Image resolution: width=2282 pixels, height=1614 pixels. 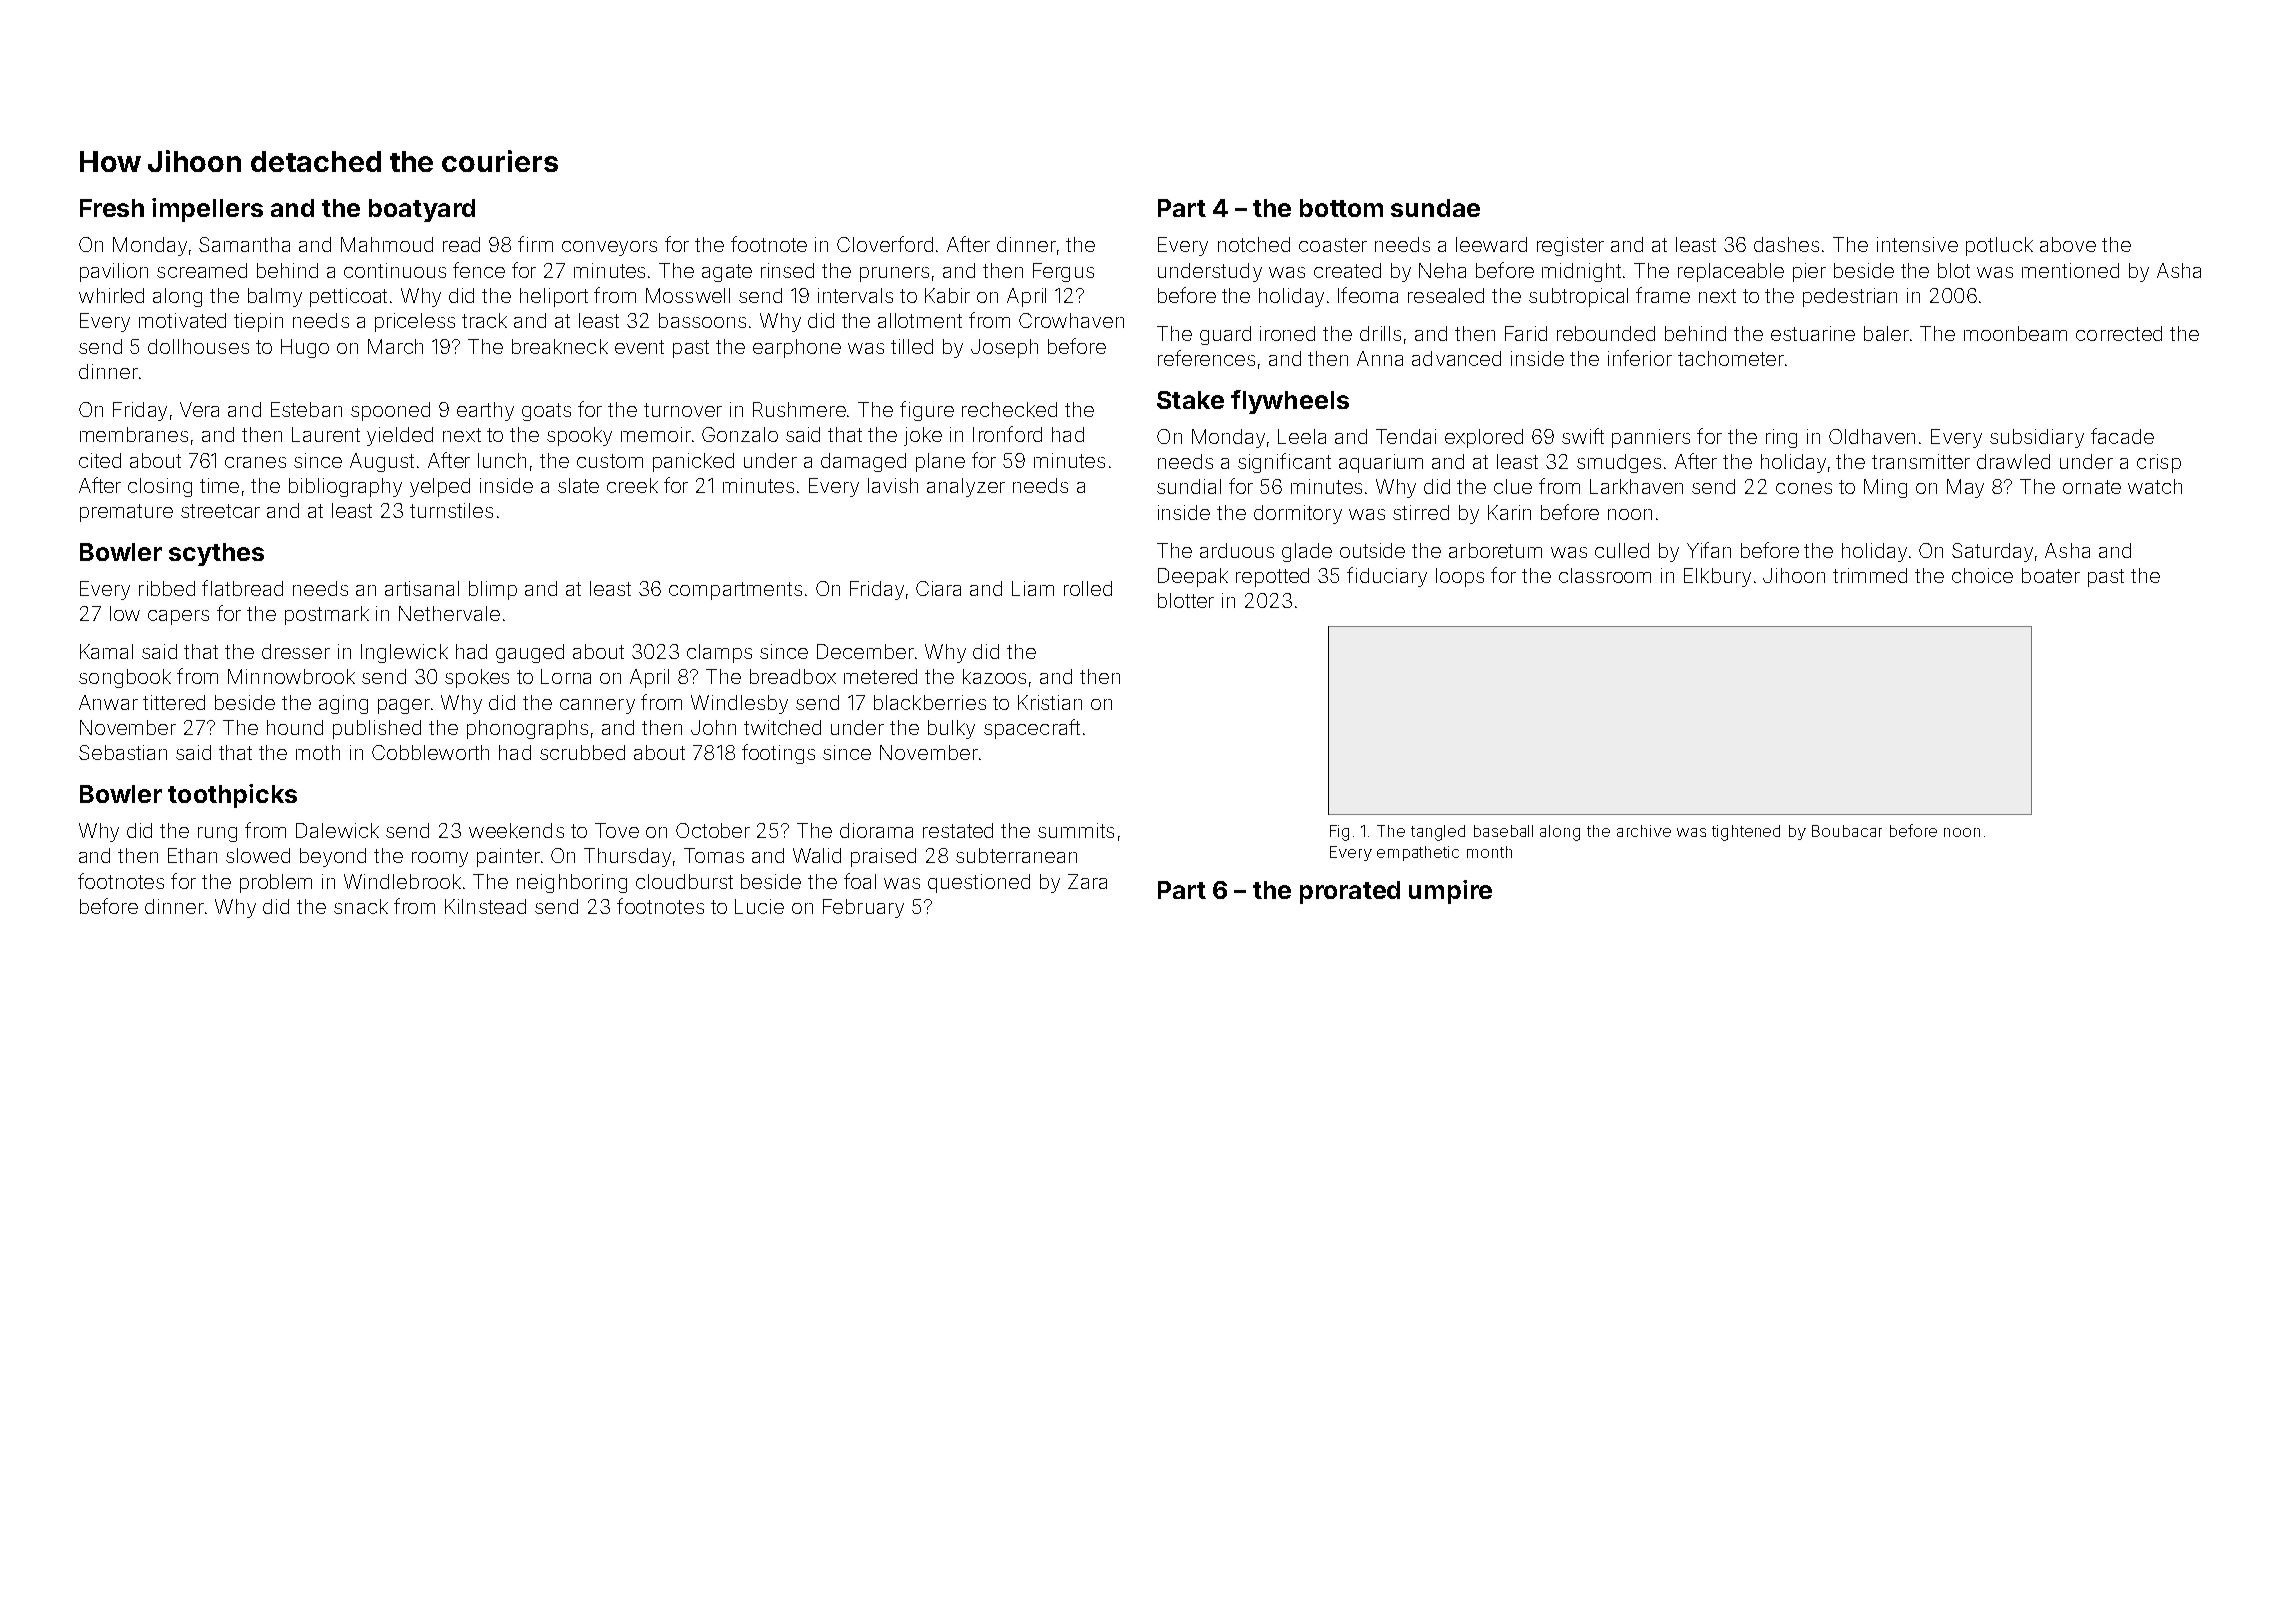 I want to click on Kilnstead, so click(x=485, y=906).
